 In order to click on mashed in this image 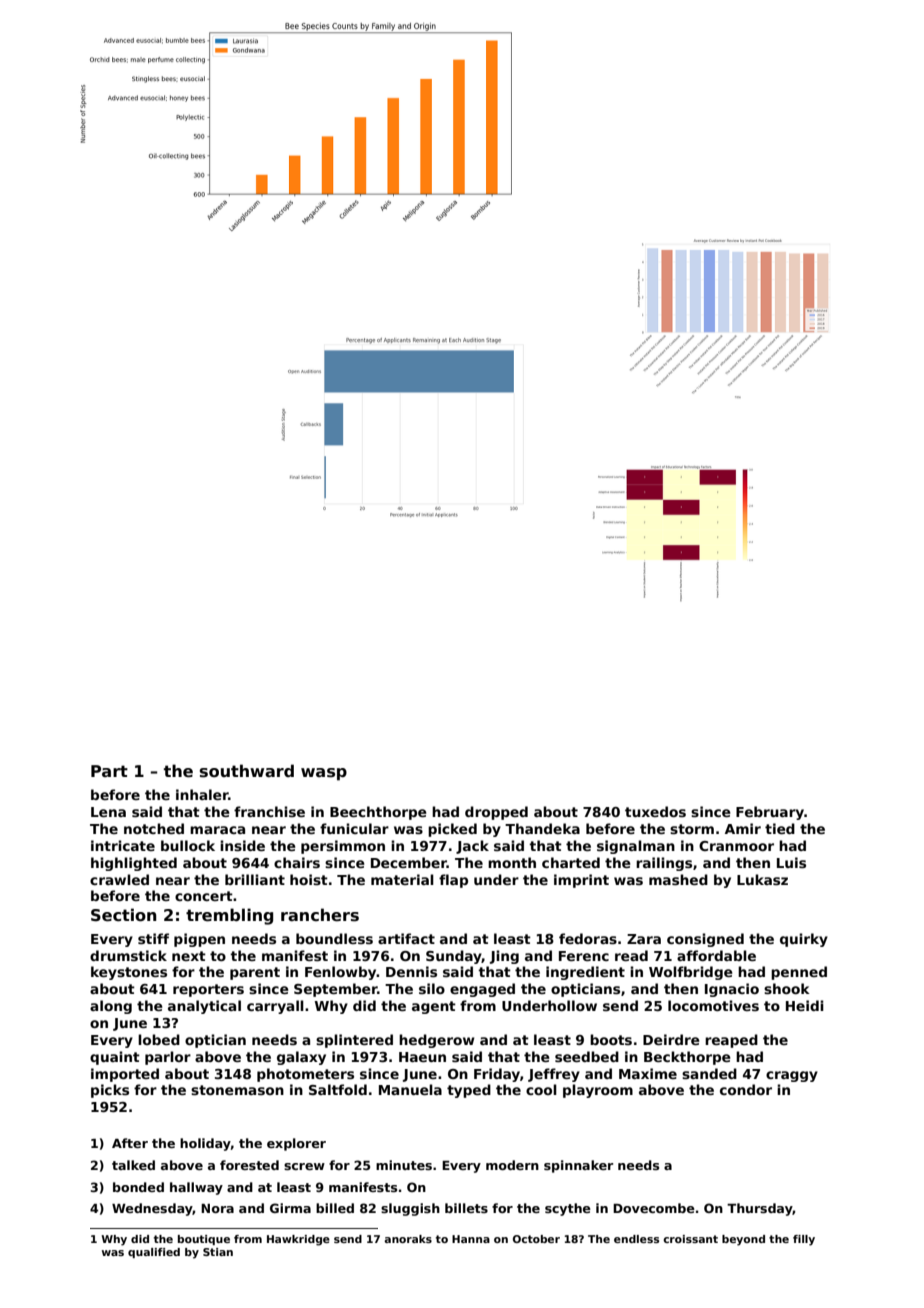, I will do `click(678, 879)`.
